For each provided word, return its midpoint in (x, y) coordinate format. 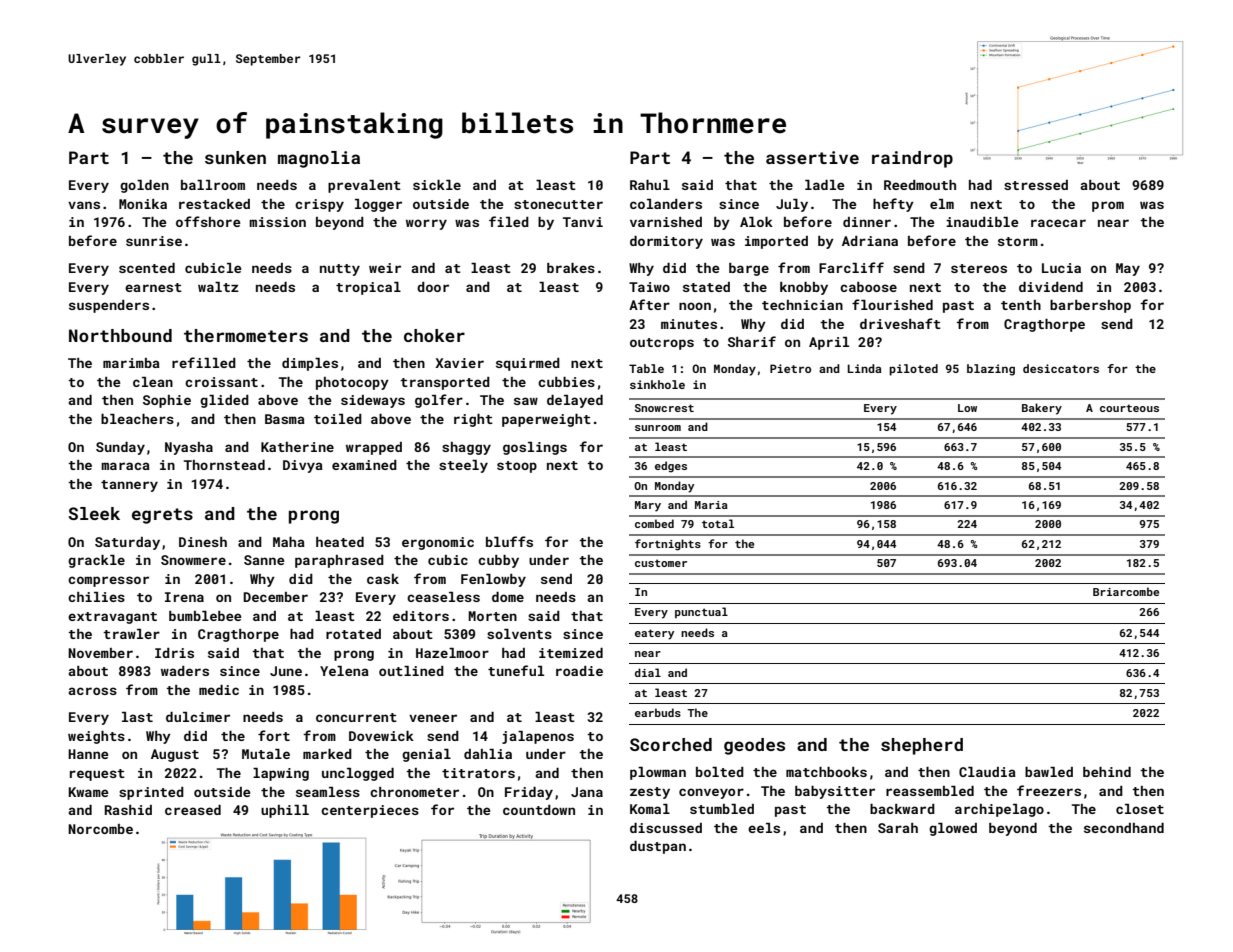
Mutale (266, 754)
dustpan (658, 847)
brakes (571, 268)
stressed (1036, 185)
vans (84, 205)
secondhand (1124, 828)
